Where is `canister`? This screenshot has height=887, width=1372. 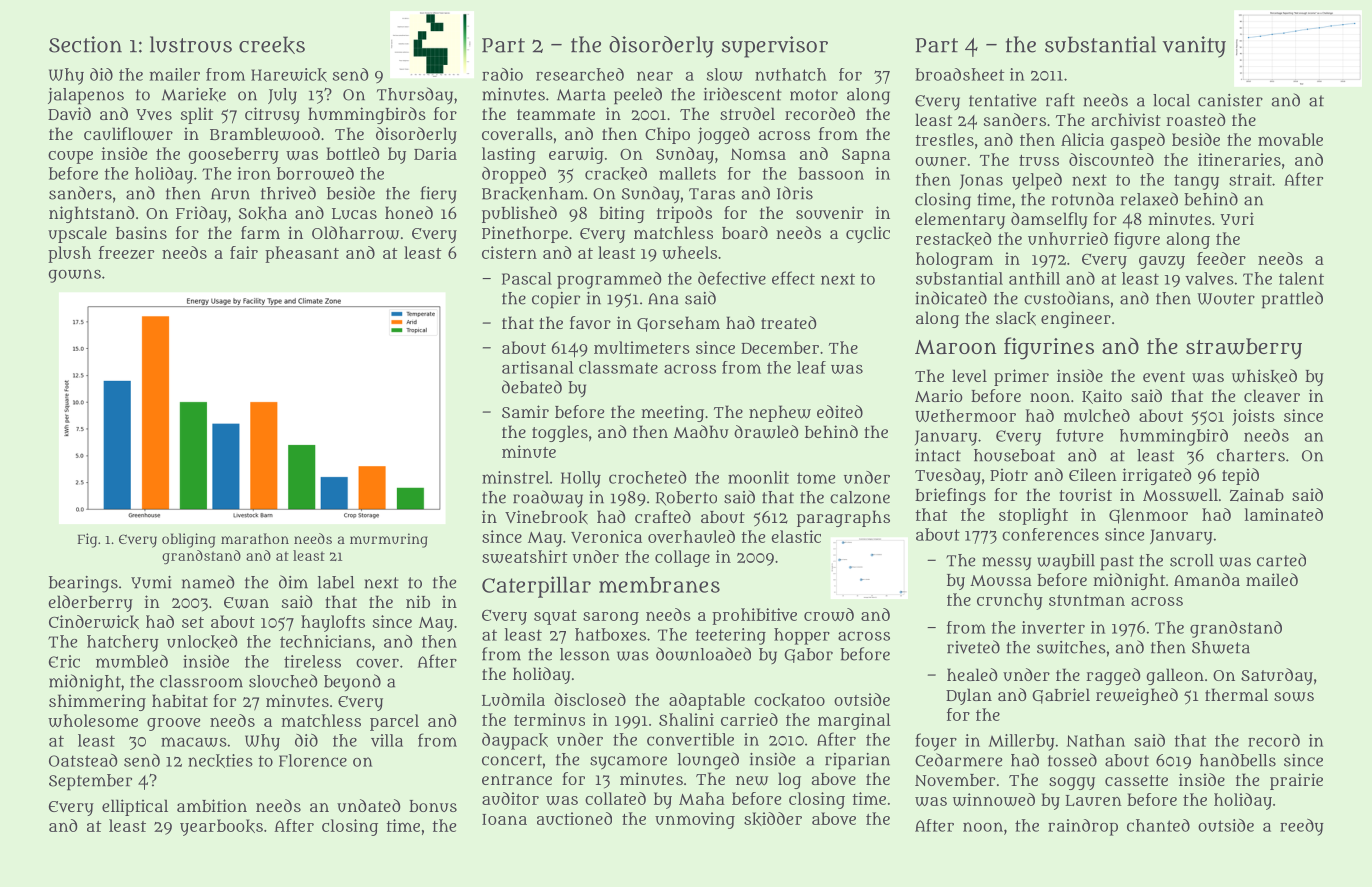
canister is located at coordinates (1230, 100).
